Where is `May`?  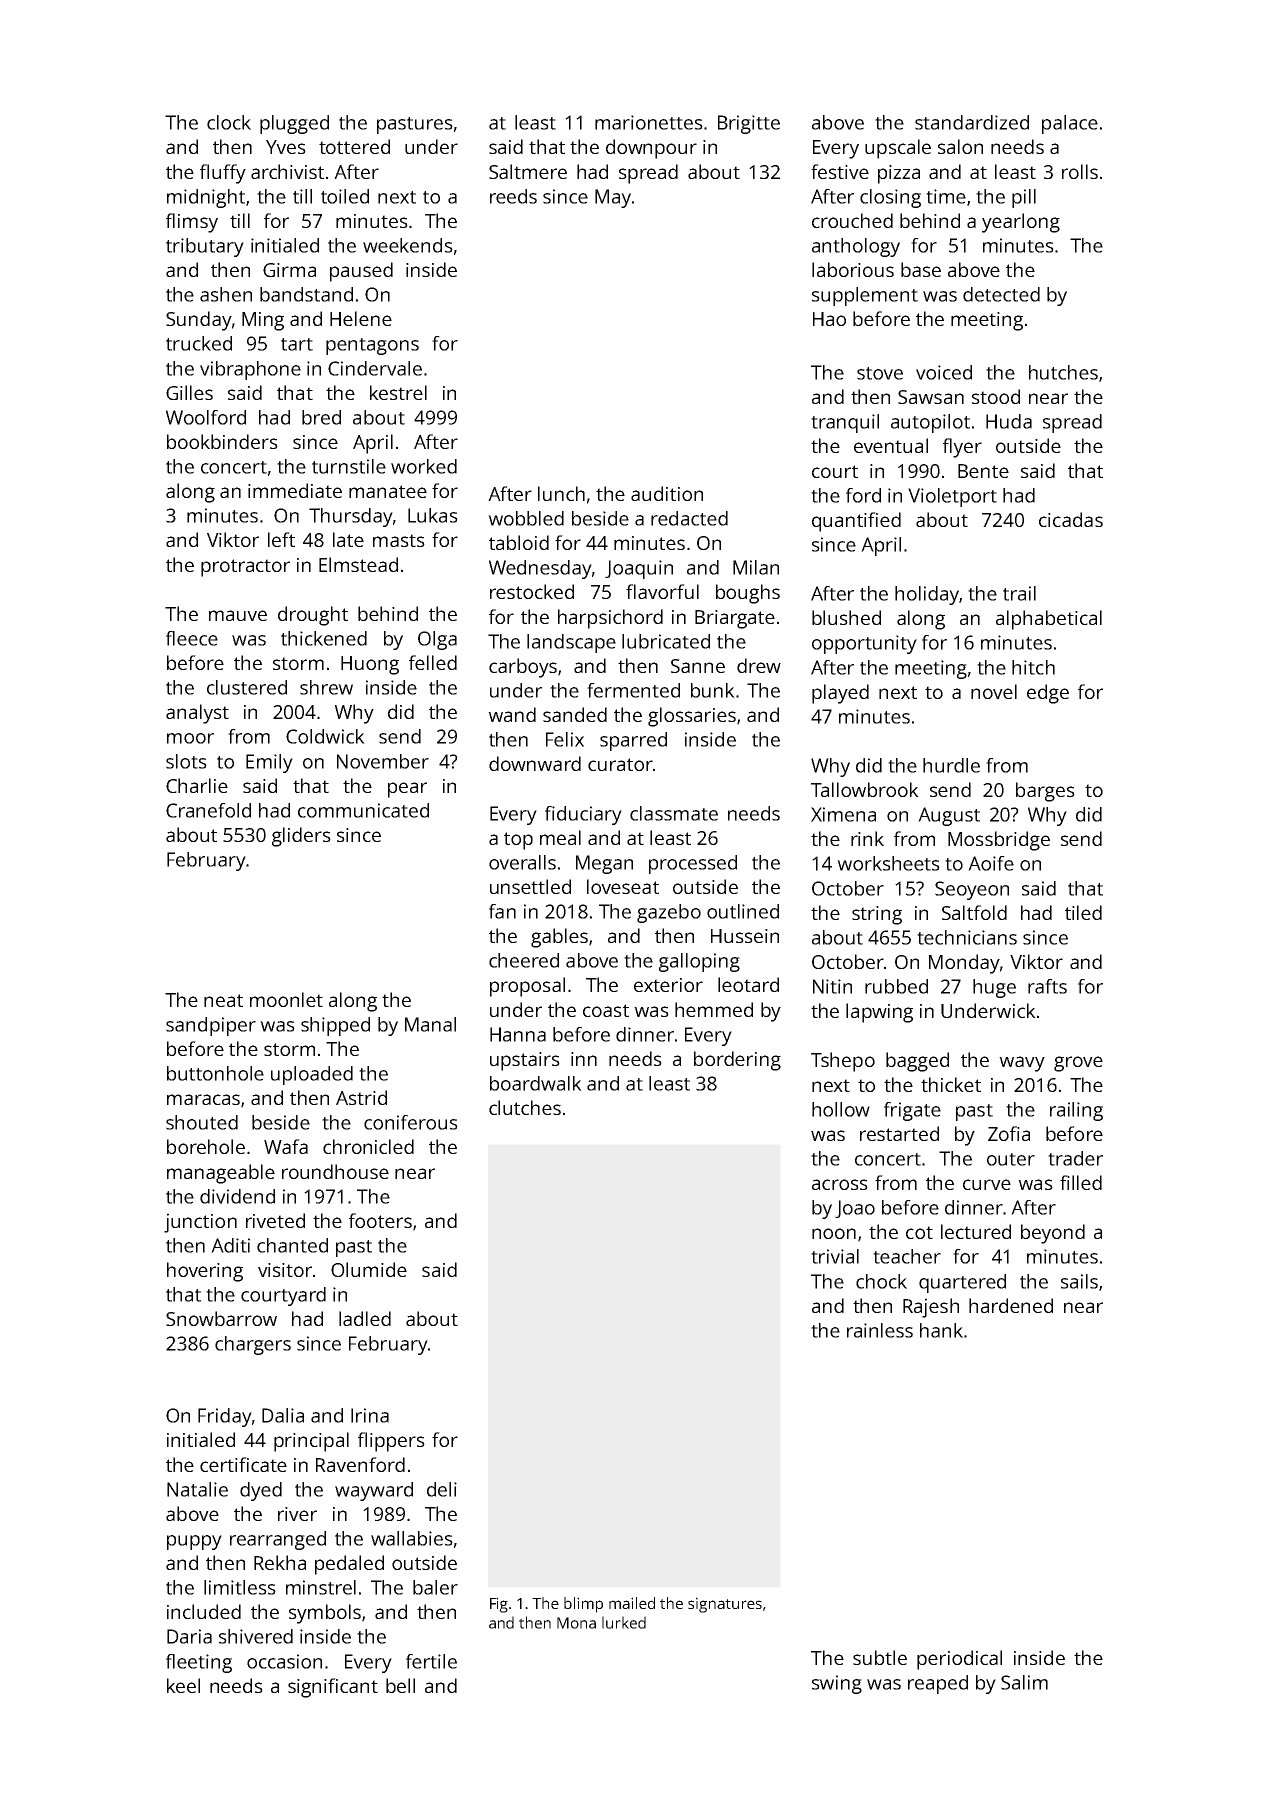 May is located at coordinates (613, 198).
